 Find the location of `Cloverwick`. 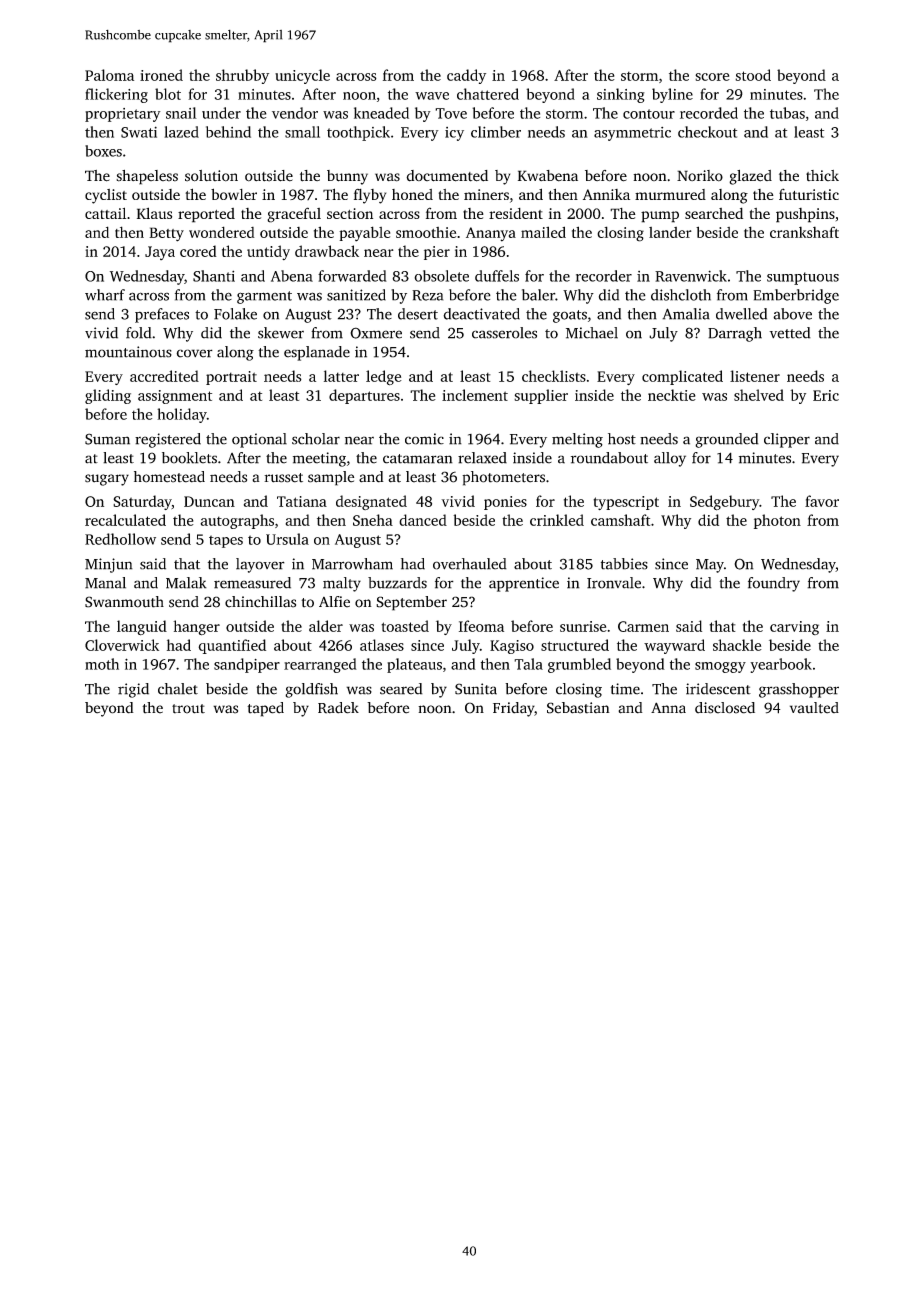

Cloverwick is located at coordinates (122, 645).
